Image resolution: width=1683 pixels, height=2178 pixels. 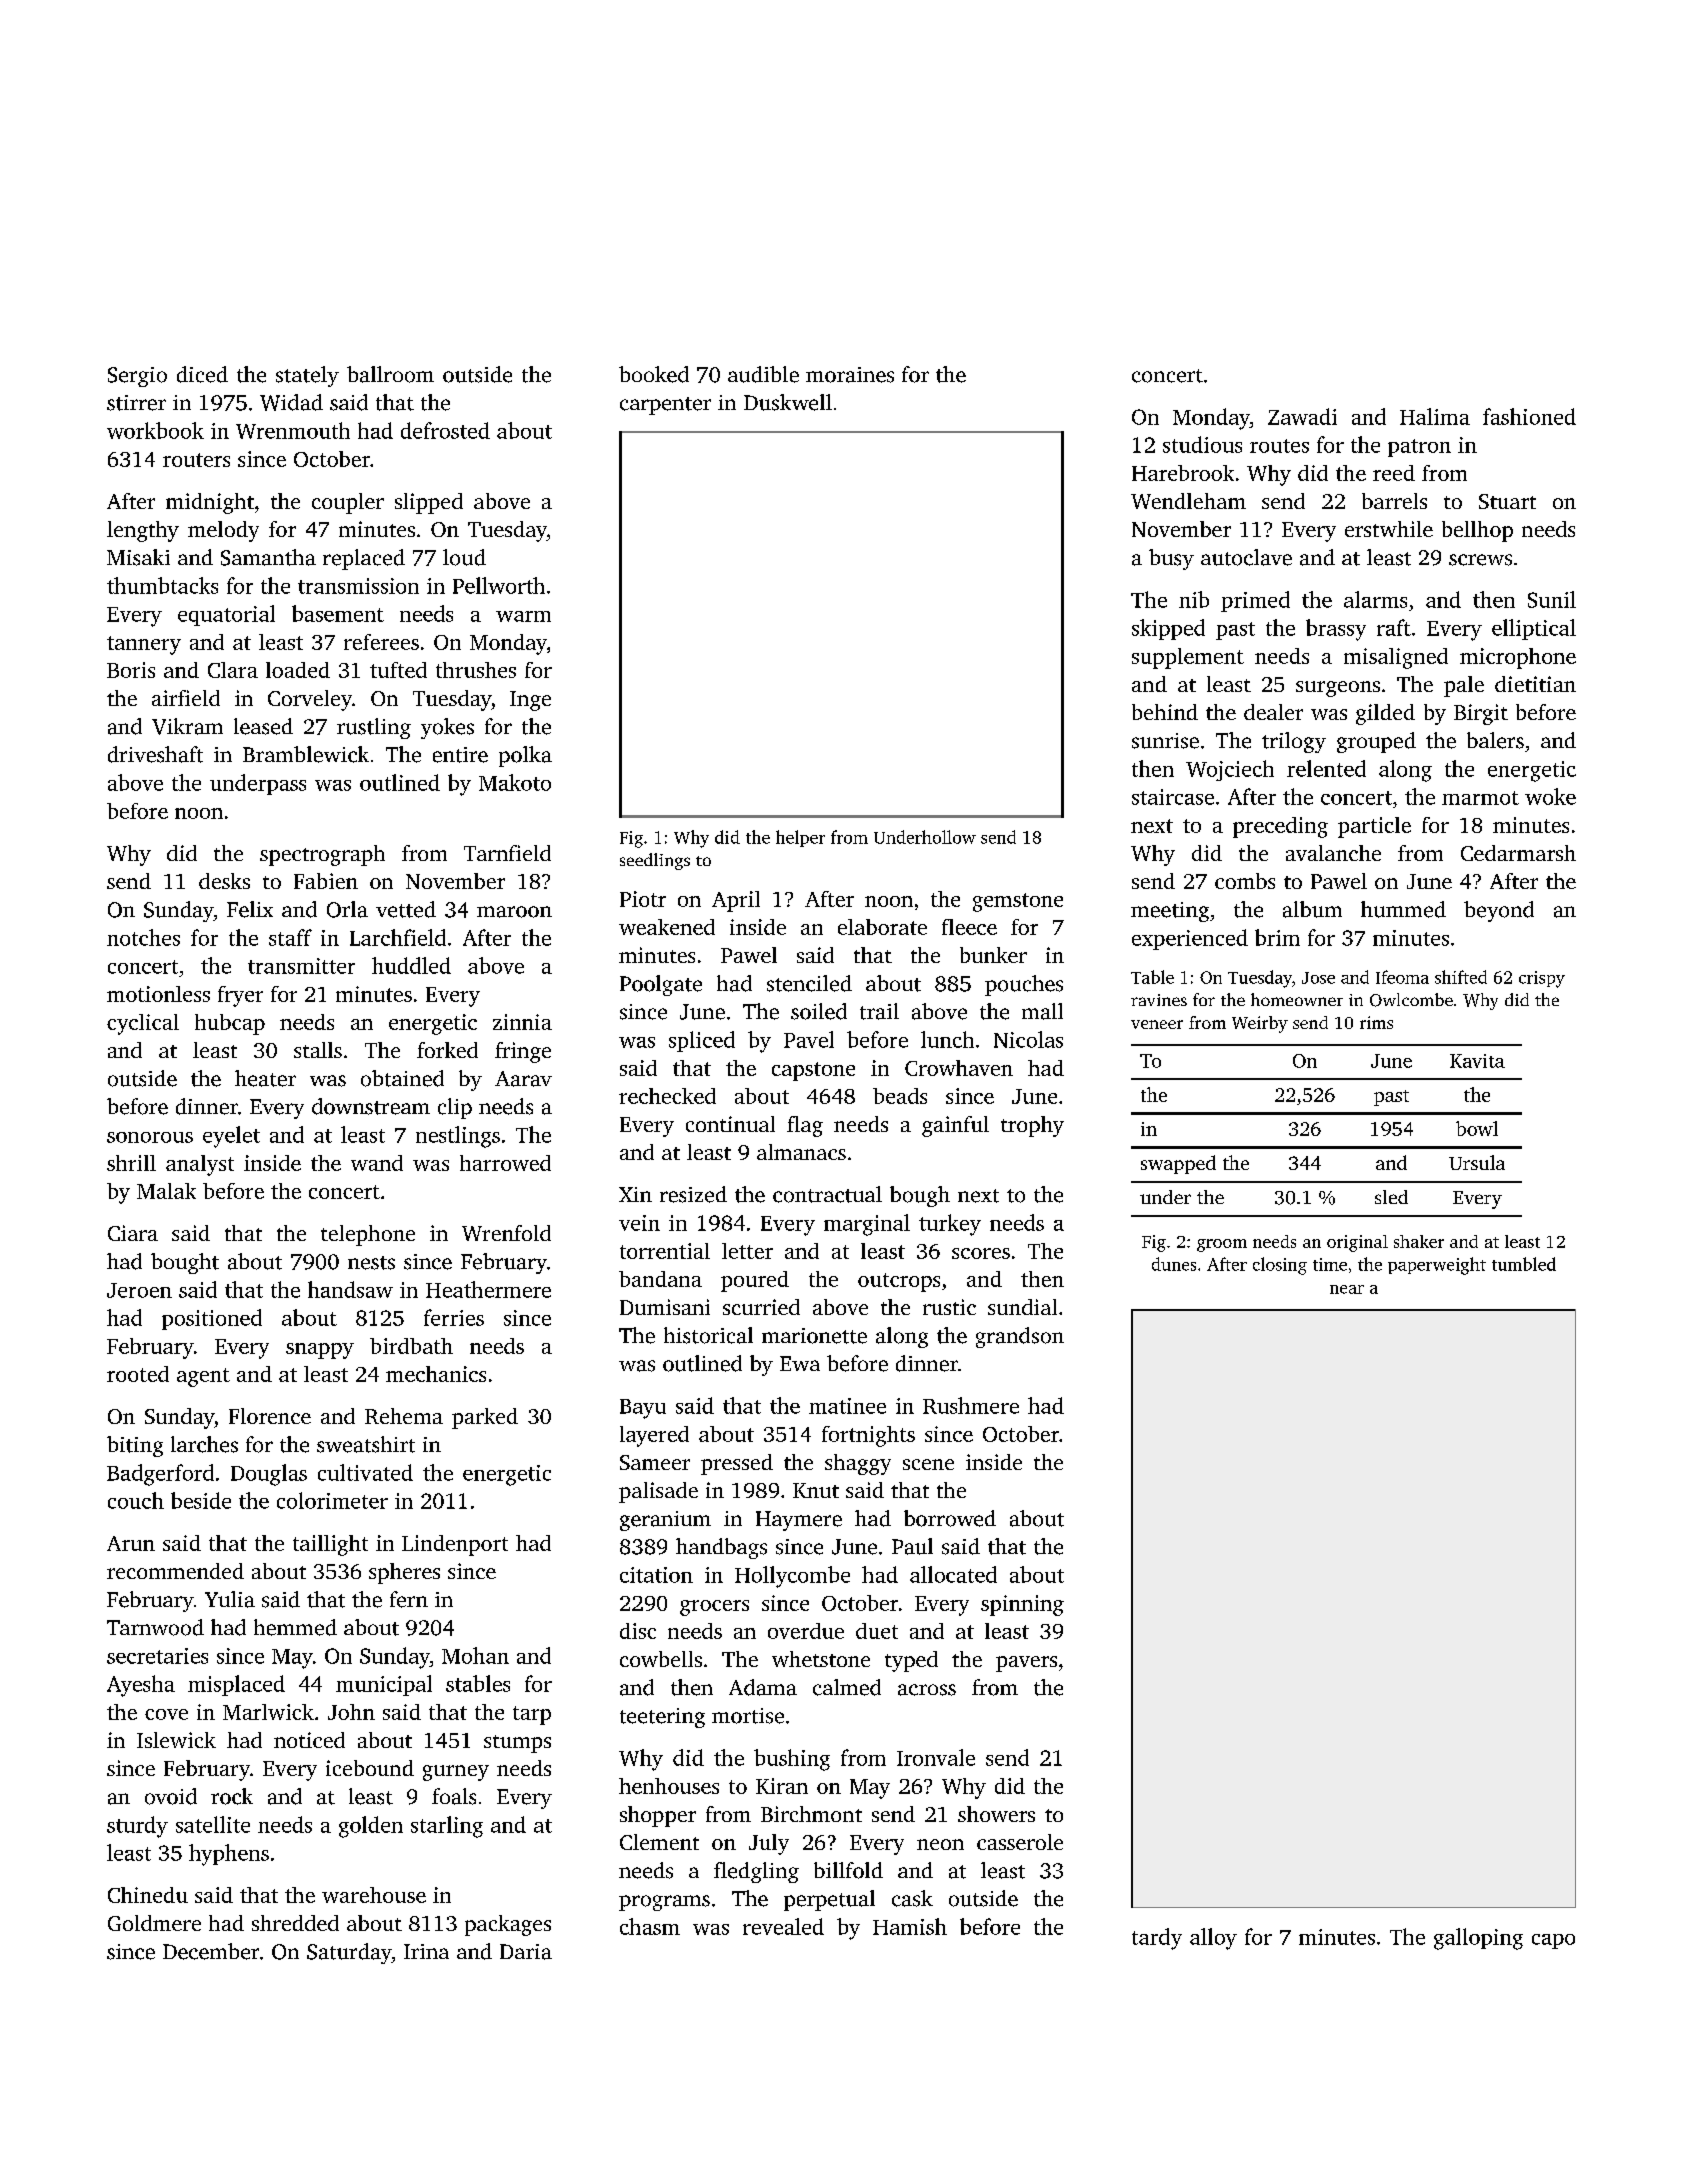 I want to click on Wendleham, so click(x=1188, y=501).
